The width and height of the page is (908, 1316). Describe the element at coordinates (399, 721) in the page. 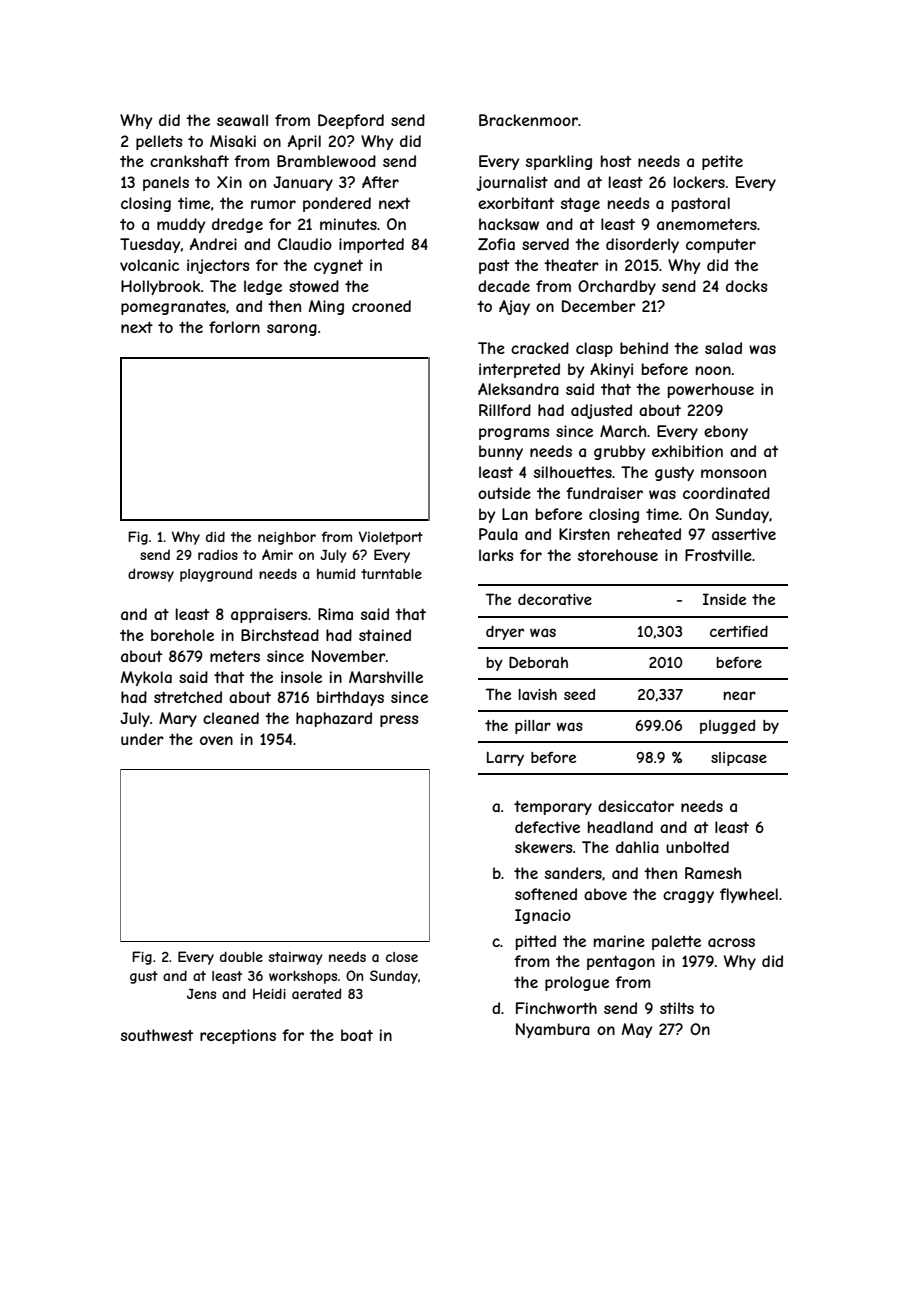

I see `press` at that location.
